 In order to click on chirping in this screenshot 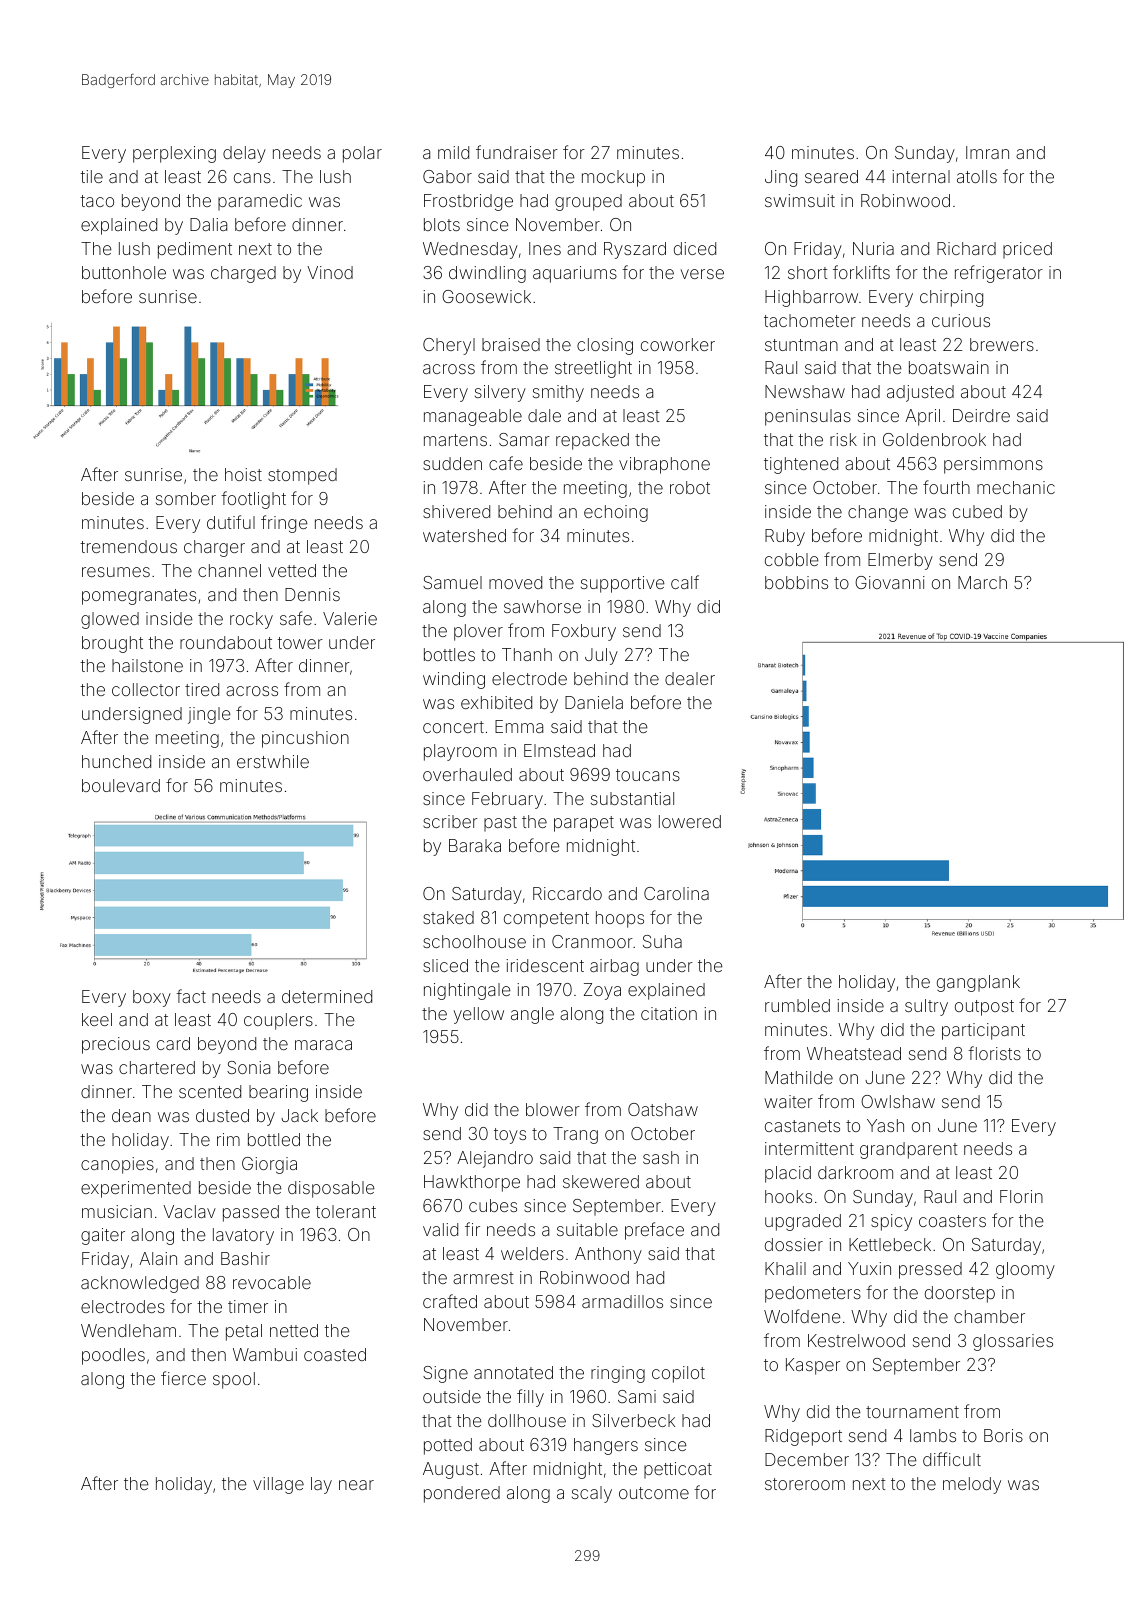, I will do `click(951, 298)`.
